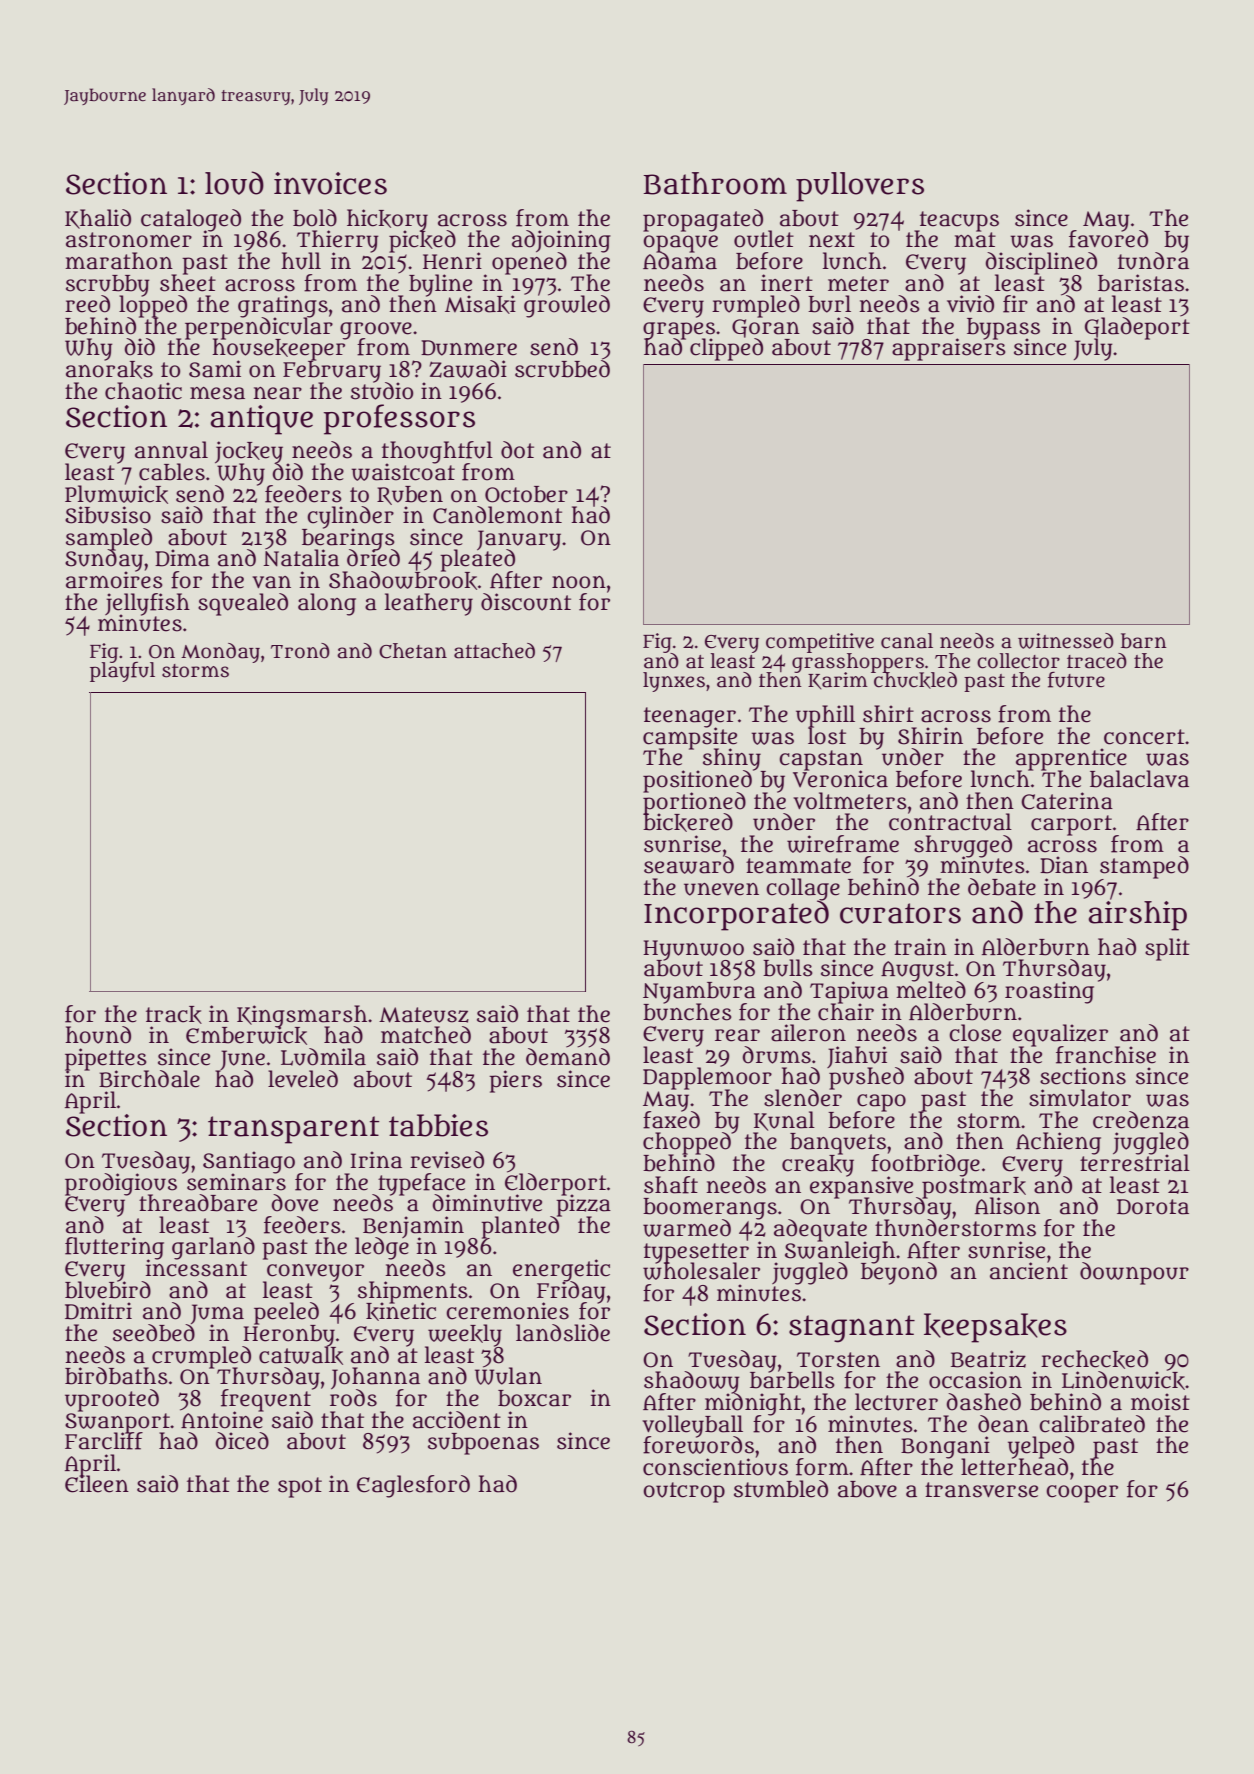  Describe the element at coordinates (1137, 328) in the image. I see `Gladeport` at that location.
